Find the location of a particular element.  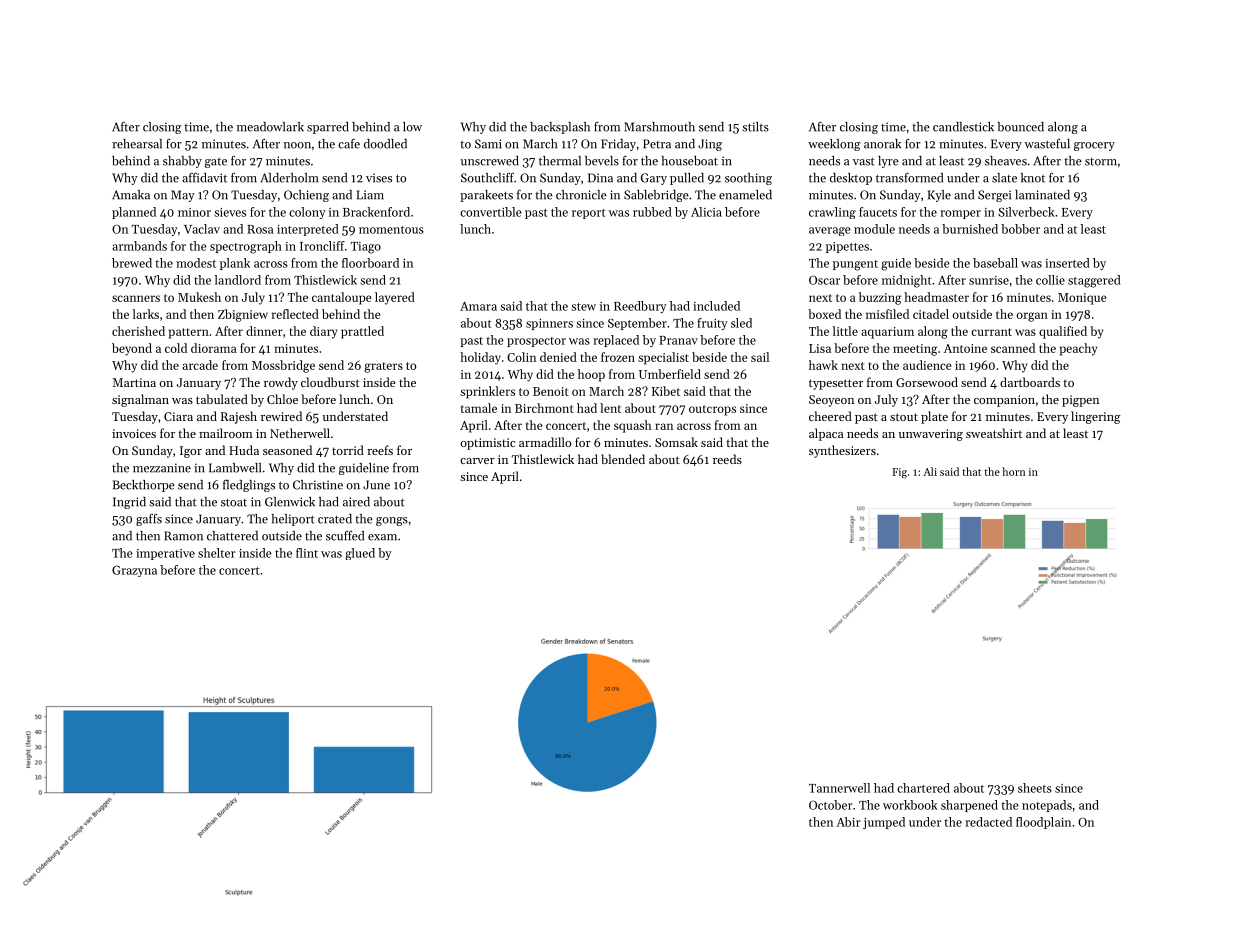

pulled is located at coordinates (687, 179).
